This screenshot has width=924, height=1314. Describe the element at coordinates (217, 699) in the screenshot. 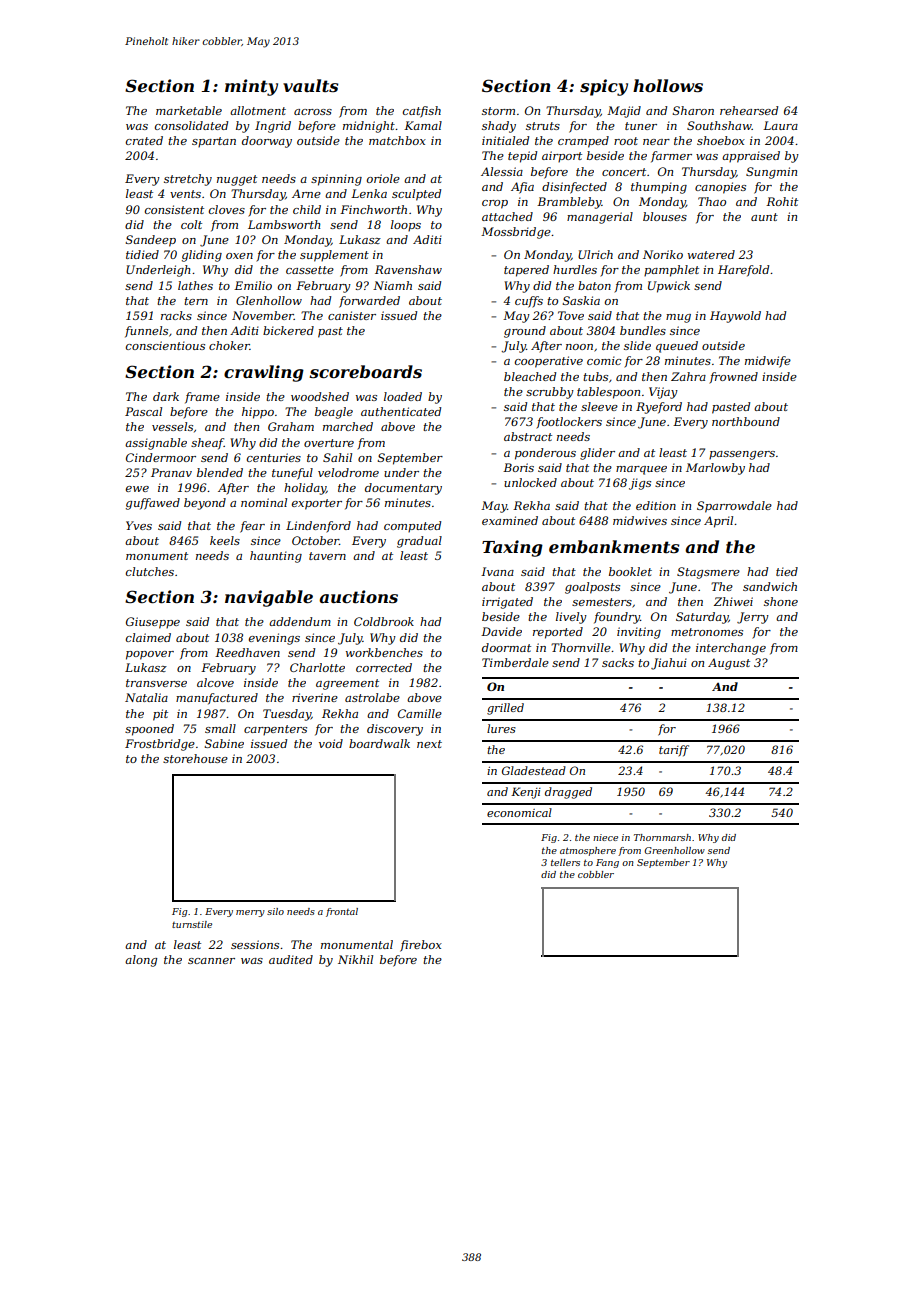

I see `manufactured` at that location.
